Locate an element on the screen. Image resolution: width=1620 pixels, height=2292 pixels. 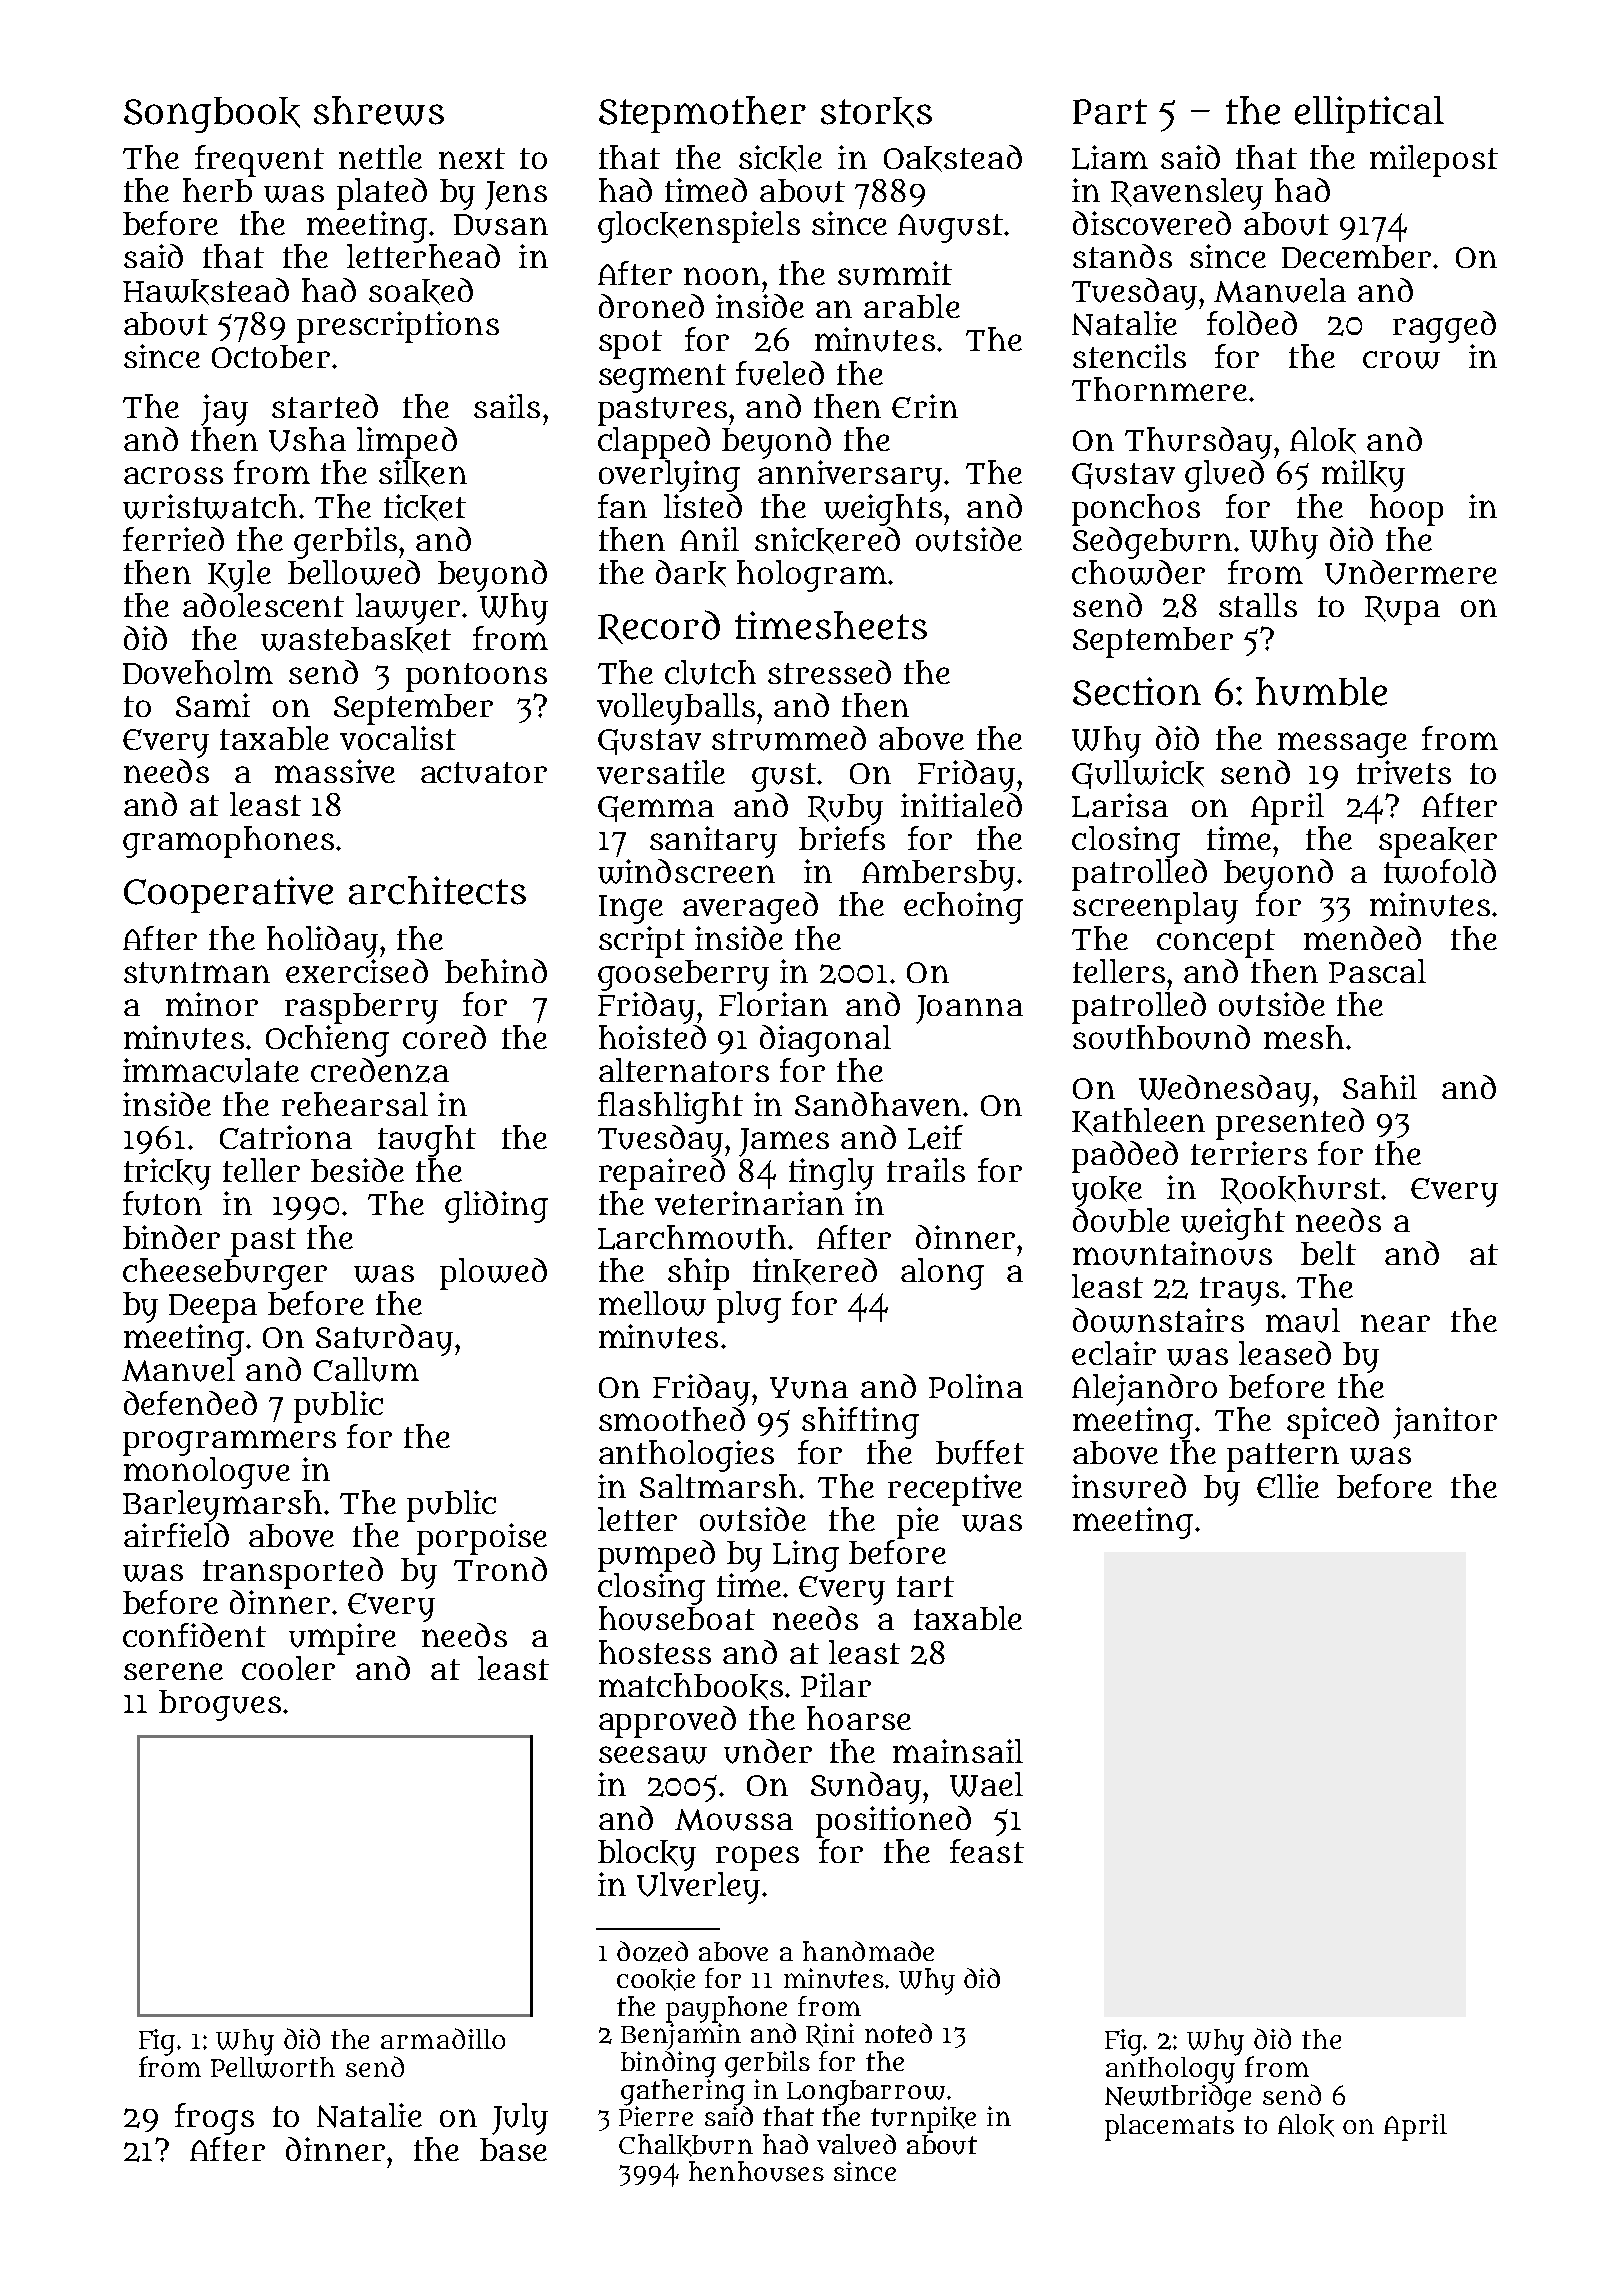
Rini is located at coordinates (830, 2035).
